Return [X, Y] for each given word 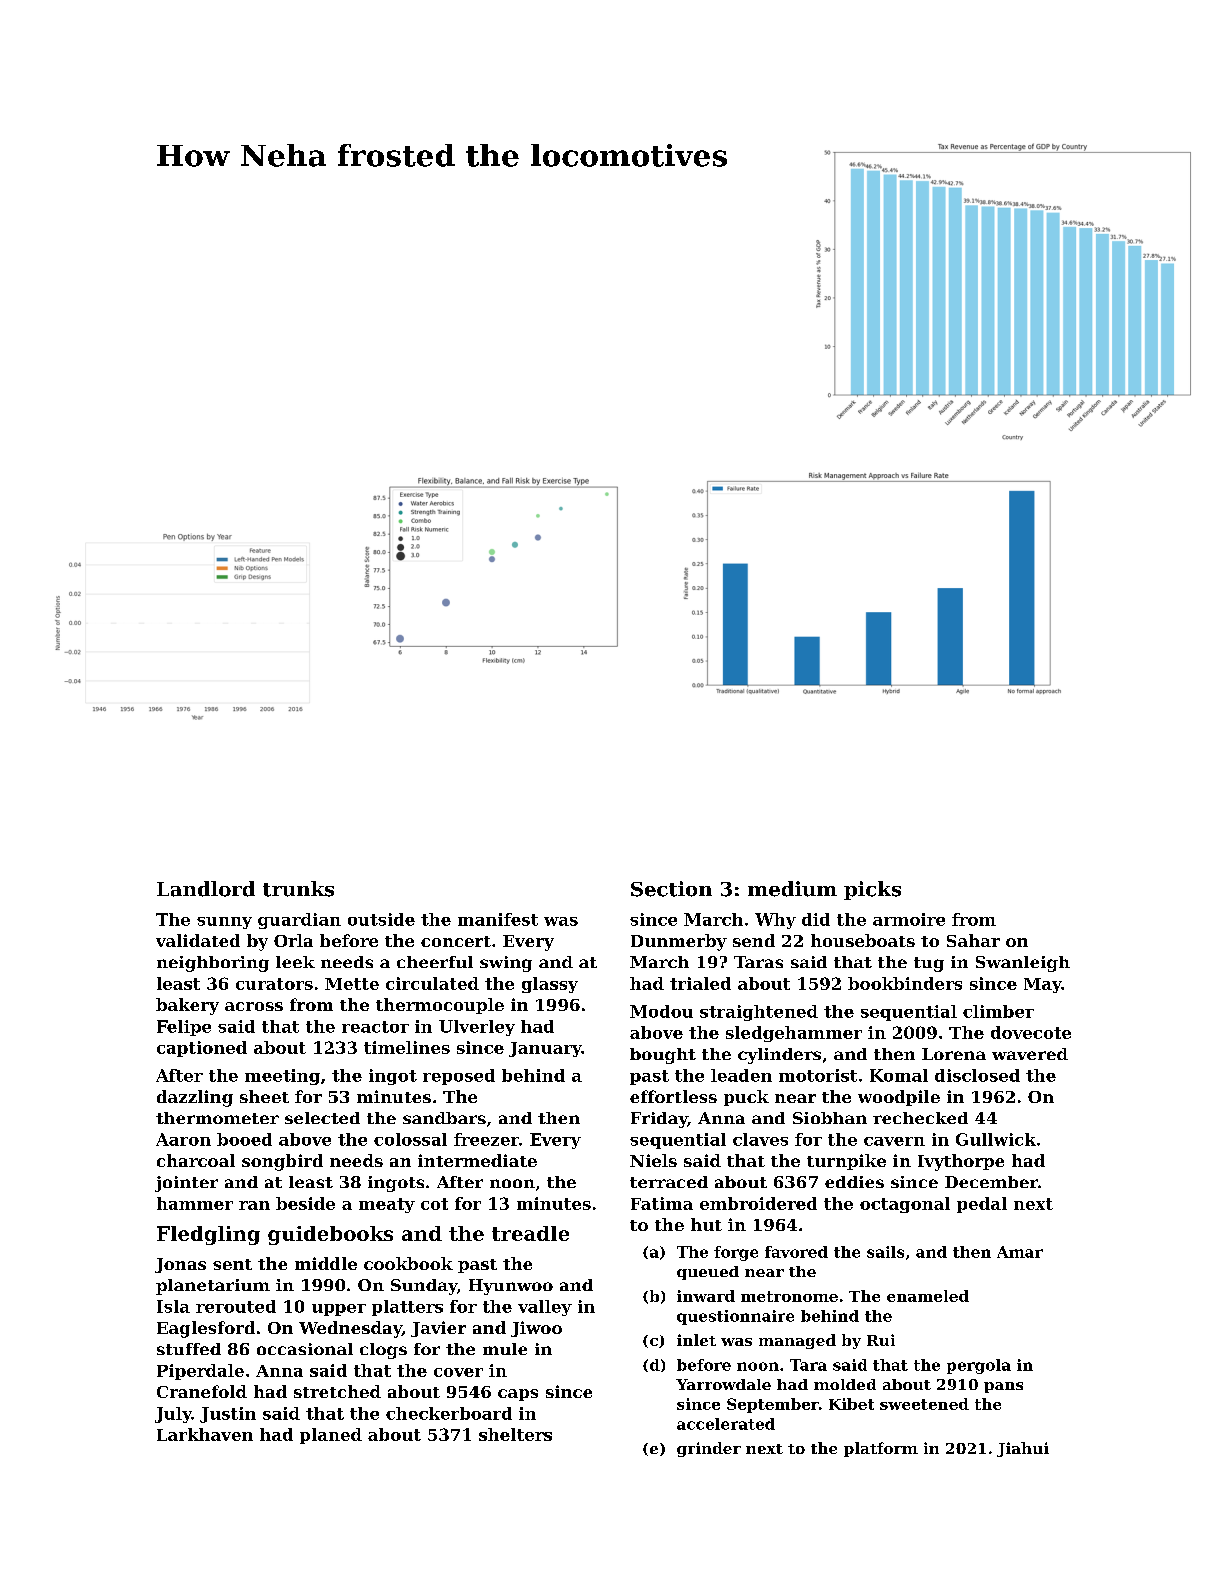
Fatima [662, 1203]
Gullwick [996, 1139]
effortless [673, 1096]
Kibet [851, 1404]
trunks [298, 889]
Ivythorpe [961, 1162]
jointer [186, 1184]
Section [671, 889]
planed [331, 1436]
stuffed [189, 1349]
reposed [459, 1077]
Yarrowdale [723, 1384]
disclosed [977, 1075]
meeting [282, 1077]
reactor [375, 1027]
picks [872, 890]
